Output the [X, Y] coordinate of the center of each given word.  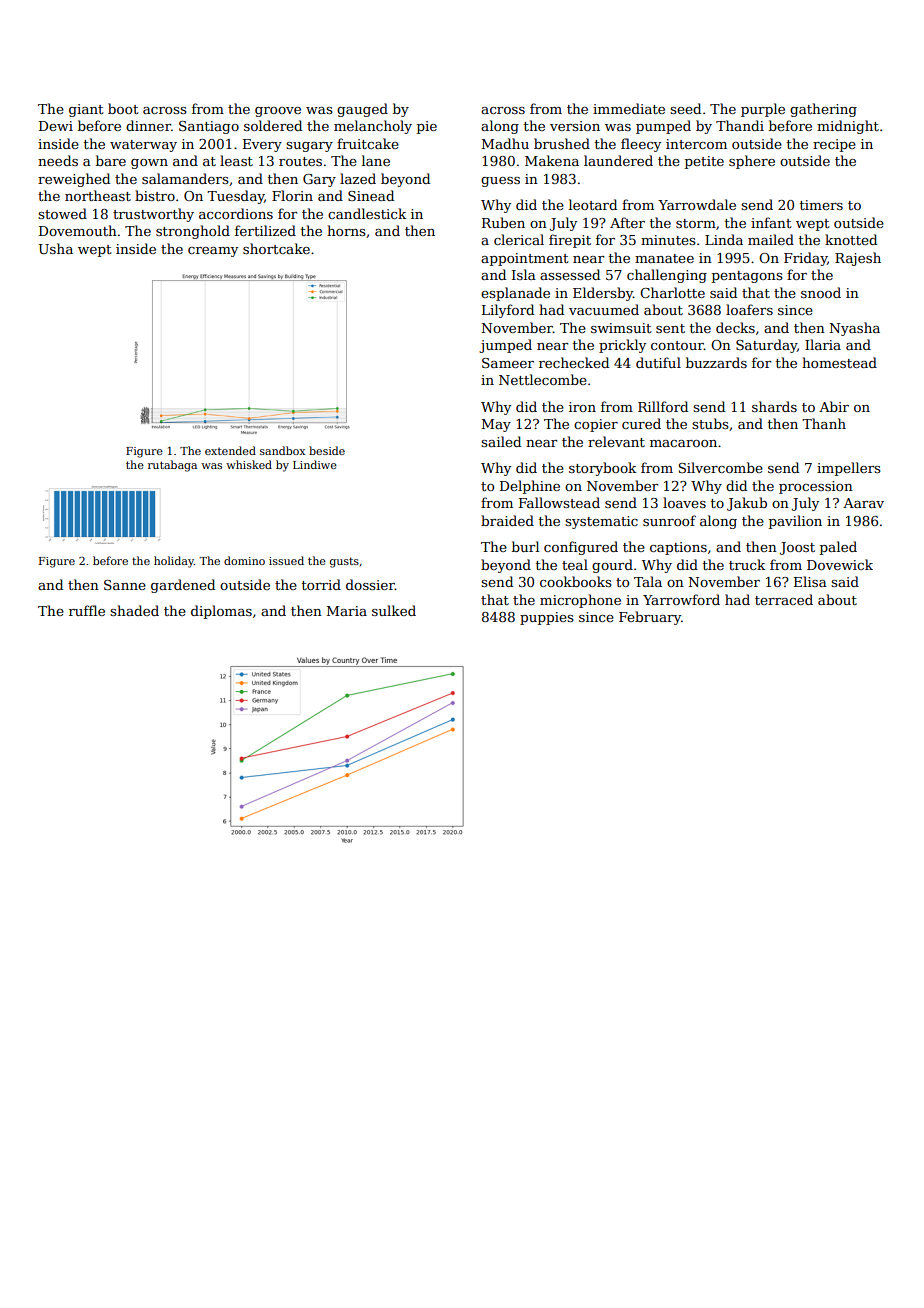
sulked [394, 610]
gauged [362, 110]
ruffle [87, 610]
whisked [249, 464]
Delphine [530, 487]
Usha [55, 248]
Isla [524, 274]
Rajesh [858, 259]
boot [123, 108]
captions [678, 548]
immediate [629, 108]
